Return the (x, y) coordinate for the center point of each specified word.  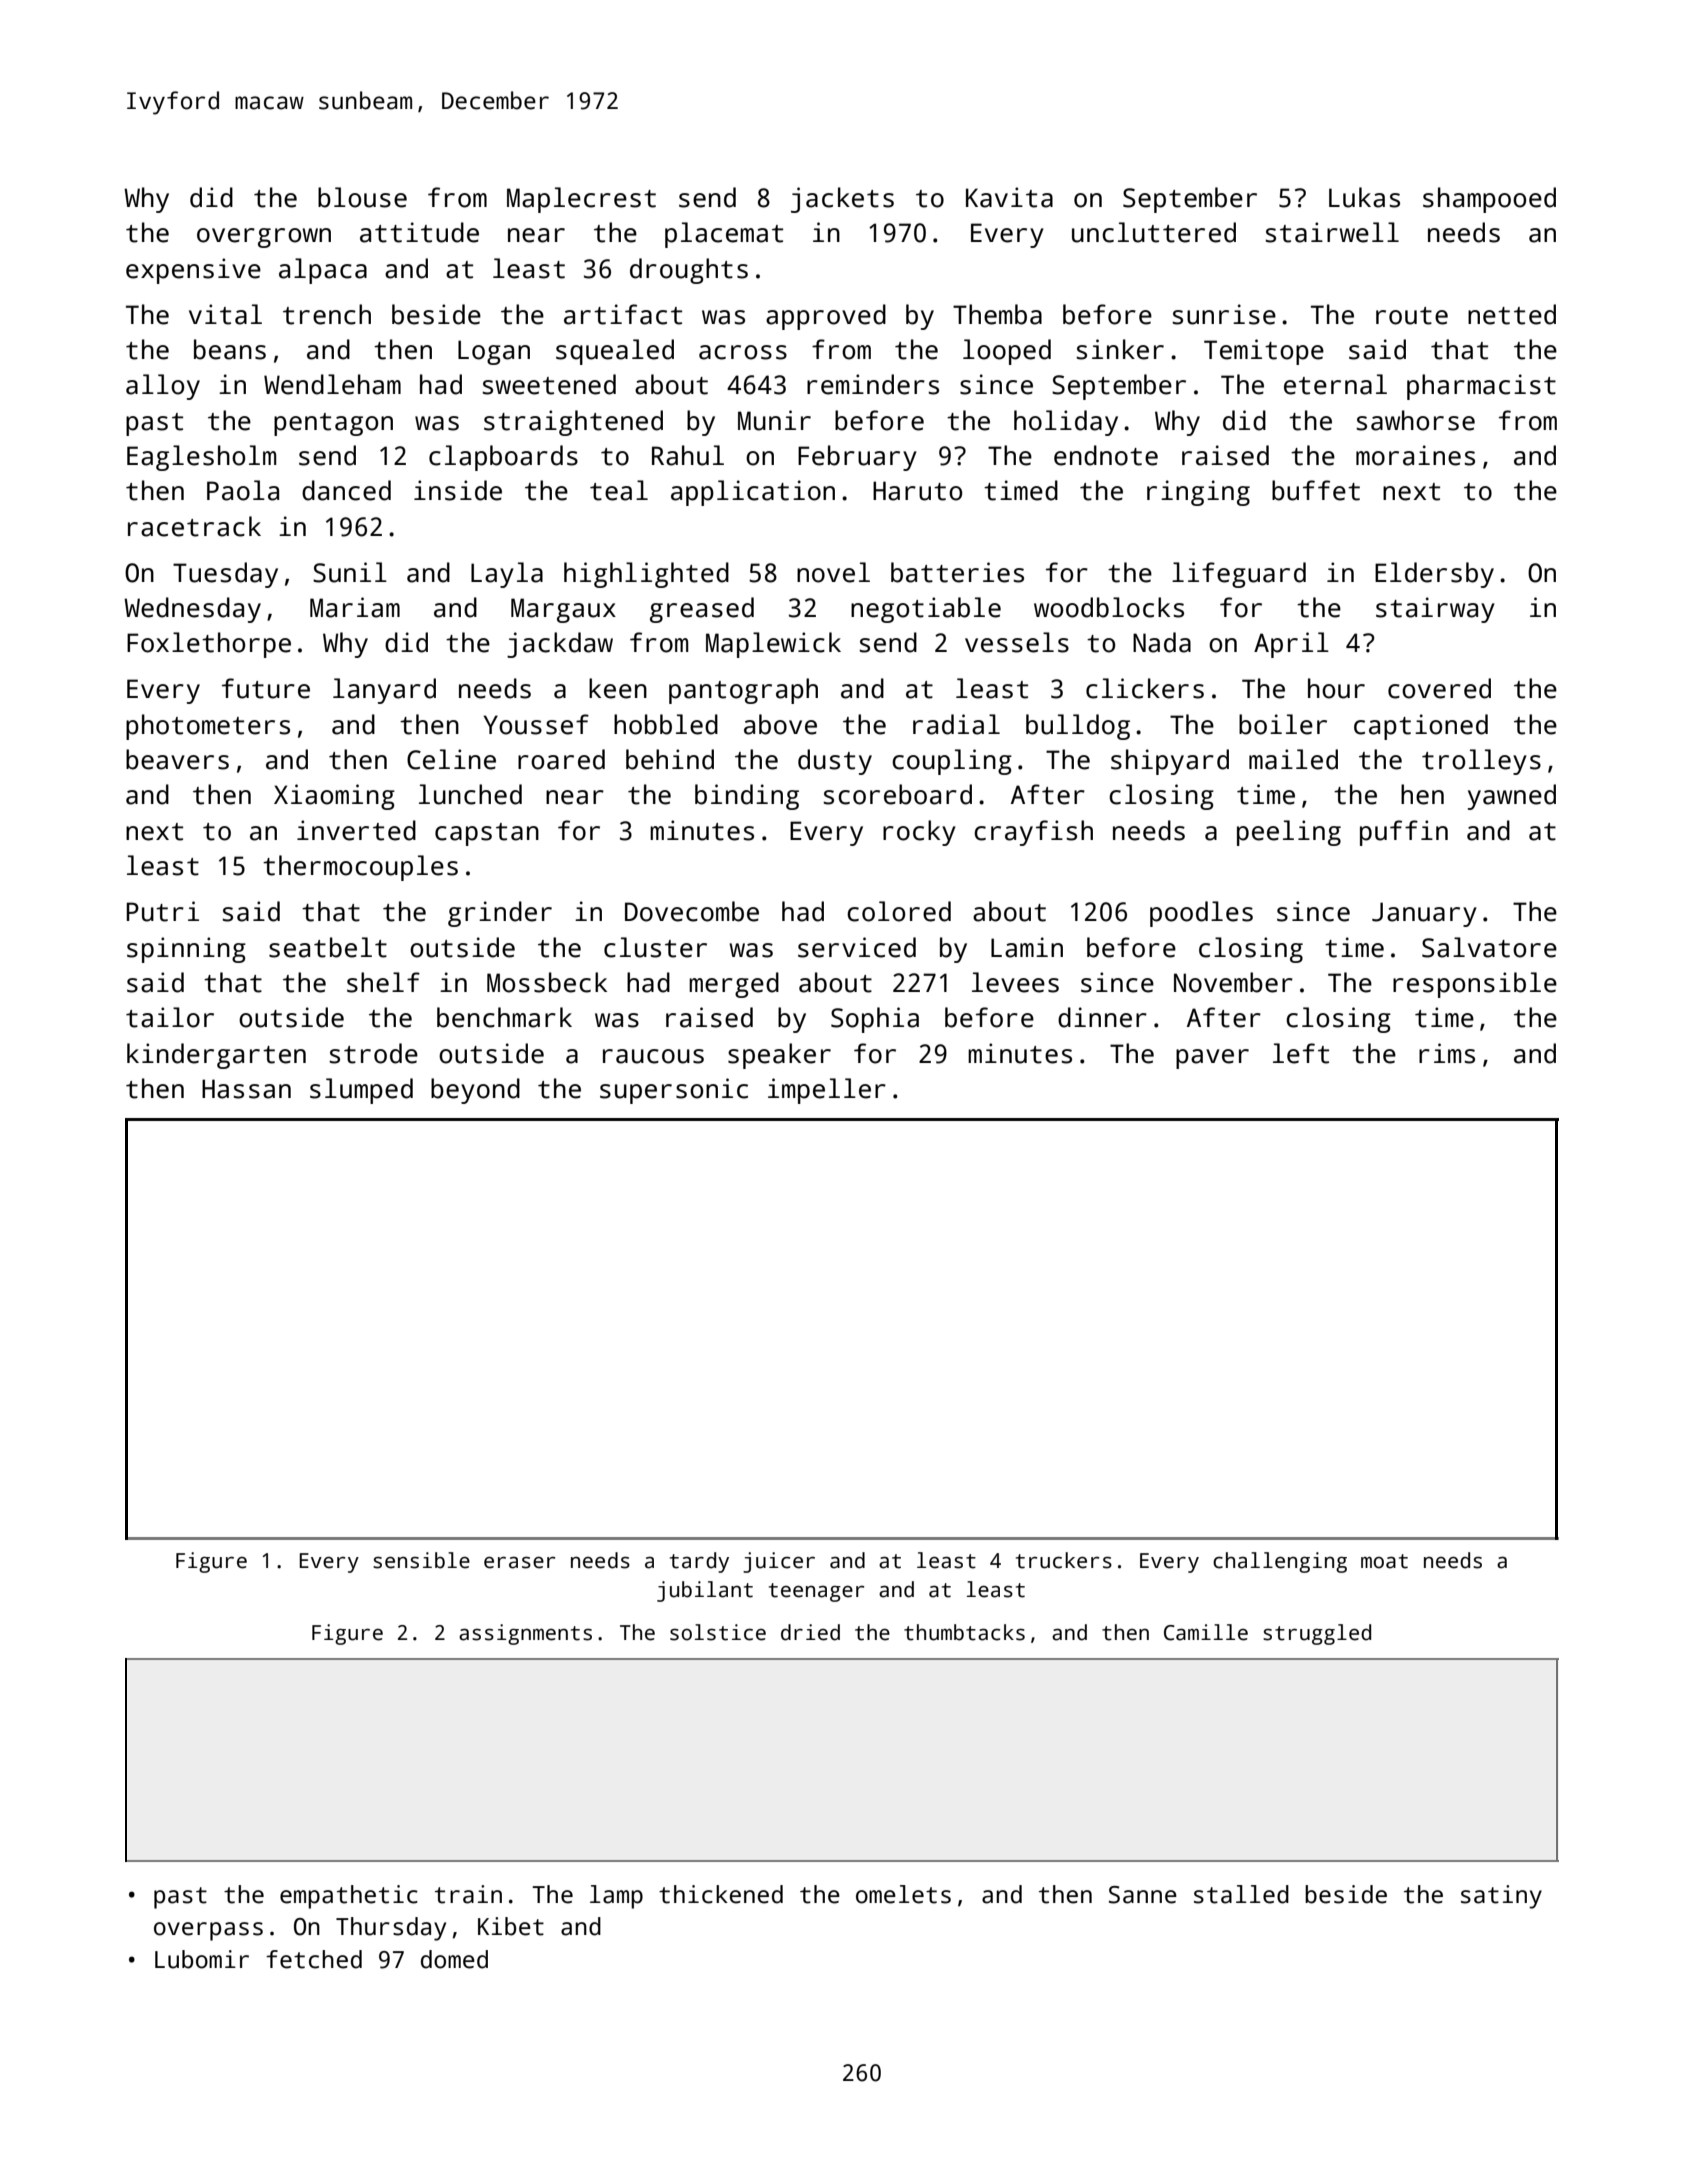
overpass (208, 1931)
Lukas (1364, 197)
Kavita (1009, 197)
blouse (362, 197)
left (1301, 1053)
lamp (616, 1897)
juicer (779, 1562)
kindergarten (216, 1056)
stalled (1241, 1894)
